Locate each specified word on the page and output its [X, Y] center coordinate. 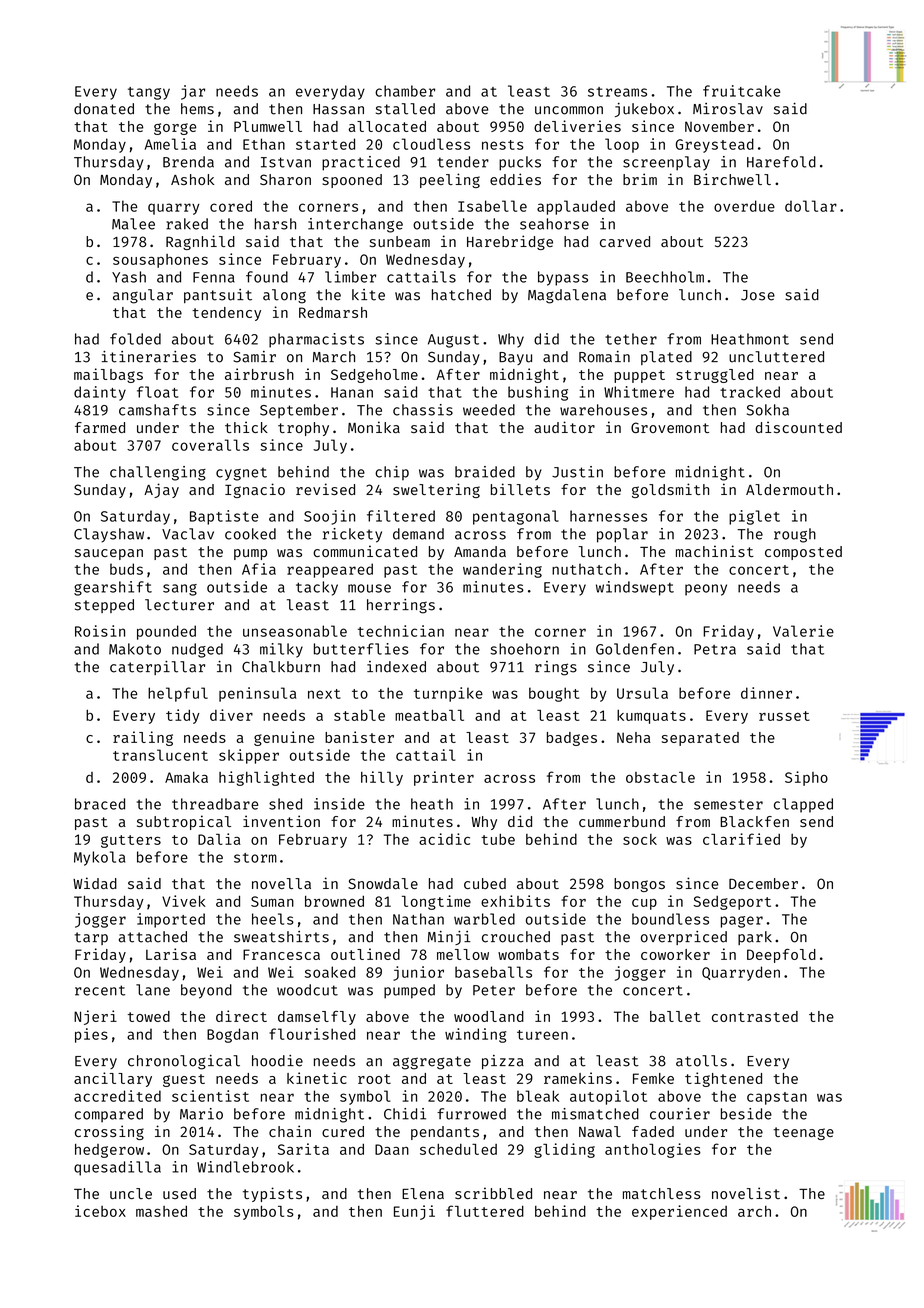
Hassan [338, 109]
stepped [104, 606]
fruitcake [741, 91]
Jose [758, 295]
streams [617, 92]
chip [392, 473]
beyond [206, 991]
